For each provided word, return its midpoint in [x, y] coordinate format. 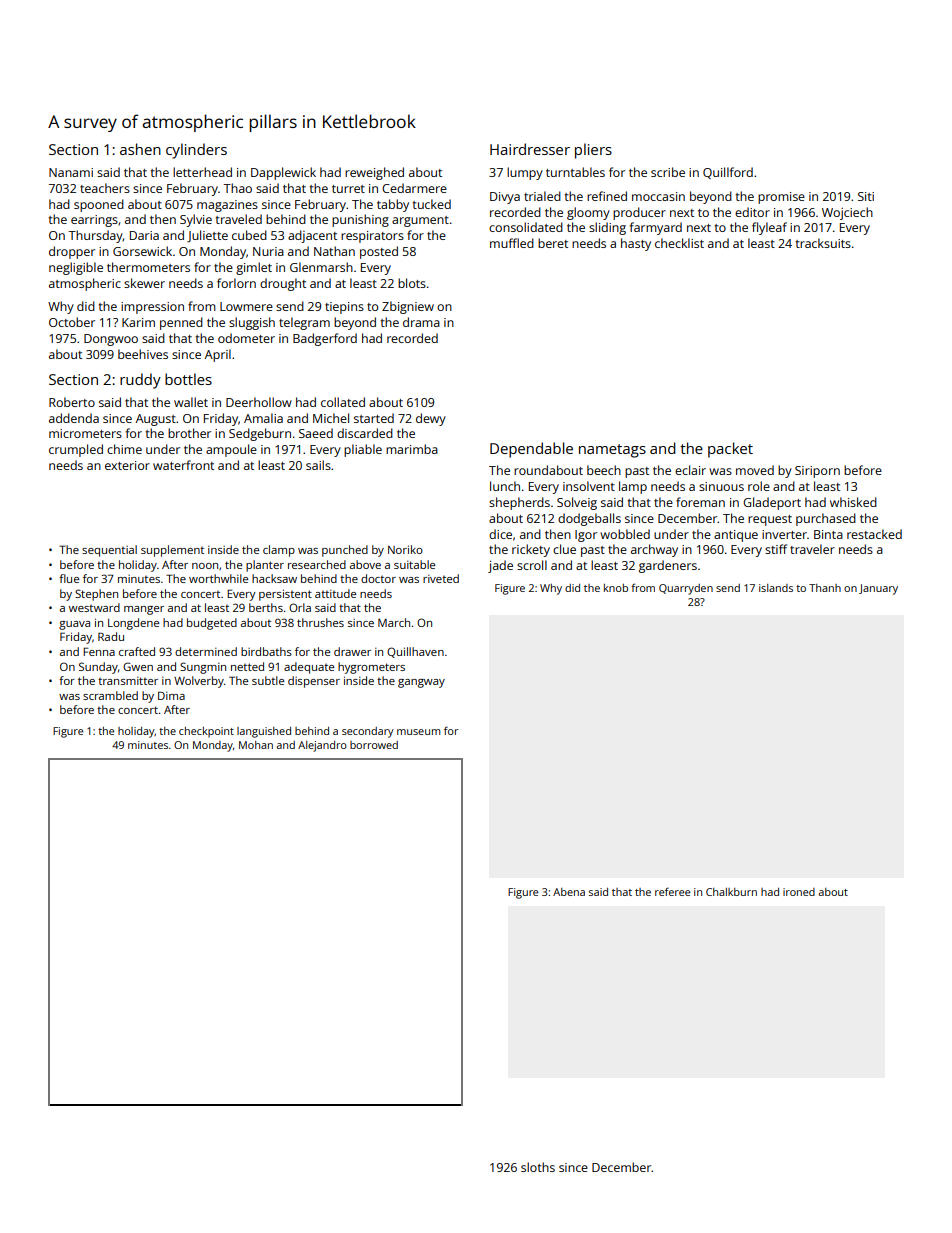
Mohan [256, 745]
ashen [140, 149]
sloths [538, 1167]
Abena [569, 892]
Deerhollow [259, 402]
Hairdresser [530, 149]
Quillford [728, 173]
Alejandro [322, 746]
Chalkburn [731, 892]
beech [604, 470]
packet [730, 450]
